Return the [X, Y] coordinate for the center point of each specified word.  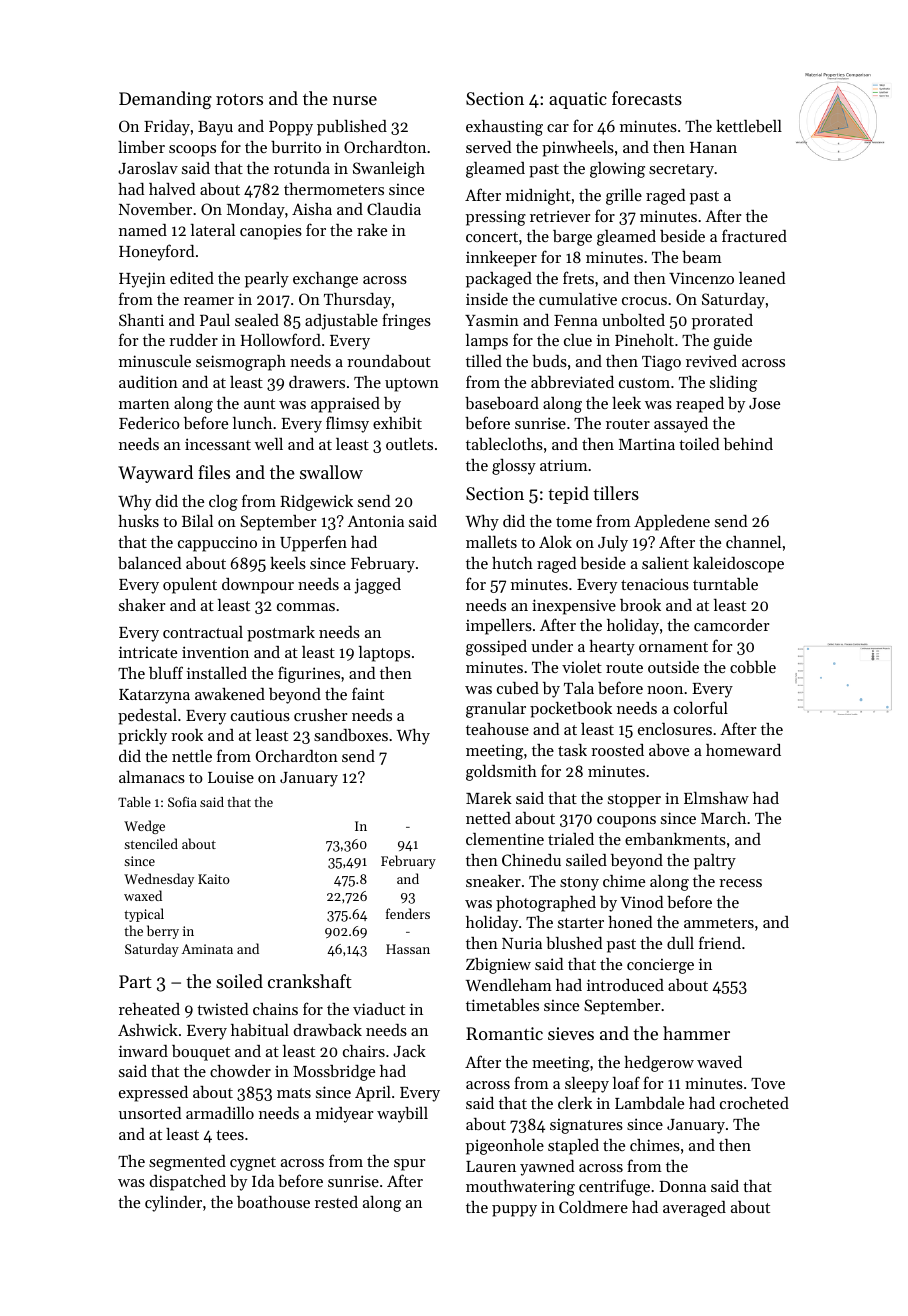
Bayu [215, 128]
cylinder [173, 1204]
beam [702, 257]
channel [753, 542]
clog [223, 503]
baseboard [502, 403]
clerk [575, 1103]
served [489, 147]
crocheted [754, 1103]
